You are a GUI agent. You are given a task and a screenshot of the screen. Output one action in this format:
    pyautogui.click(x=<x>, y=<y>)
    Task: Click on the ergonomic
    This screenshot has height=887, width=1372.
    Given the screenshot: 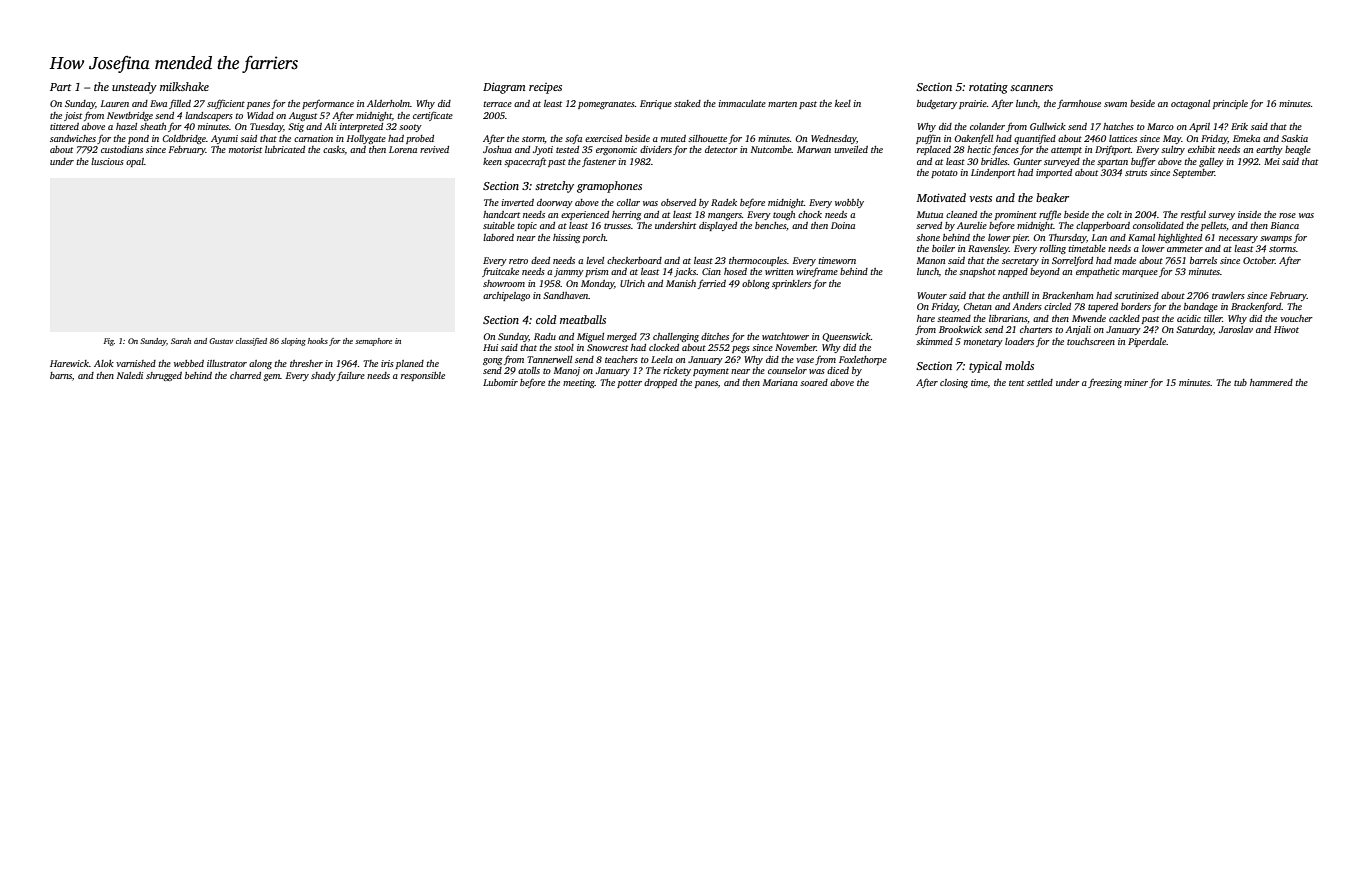 What is the action you would take?
    pyautogui.click(x=616, y=150)
